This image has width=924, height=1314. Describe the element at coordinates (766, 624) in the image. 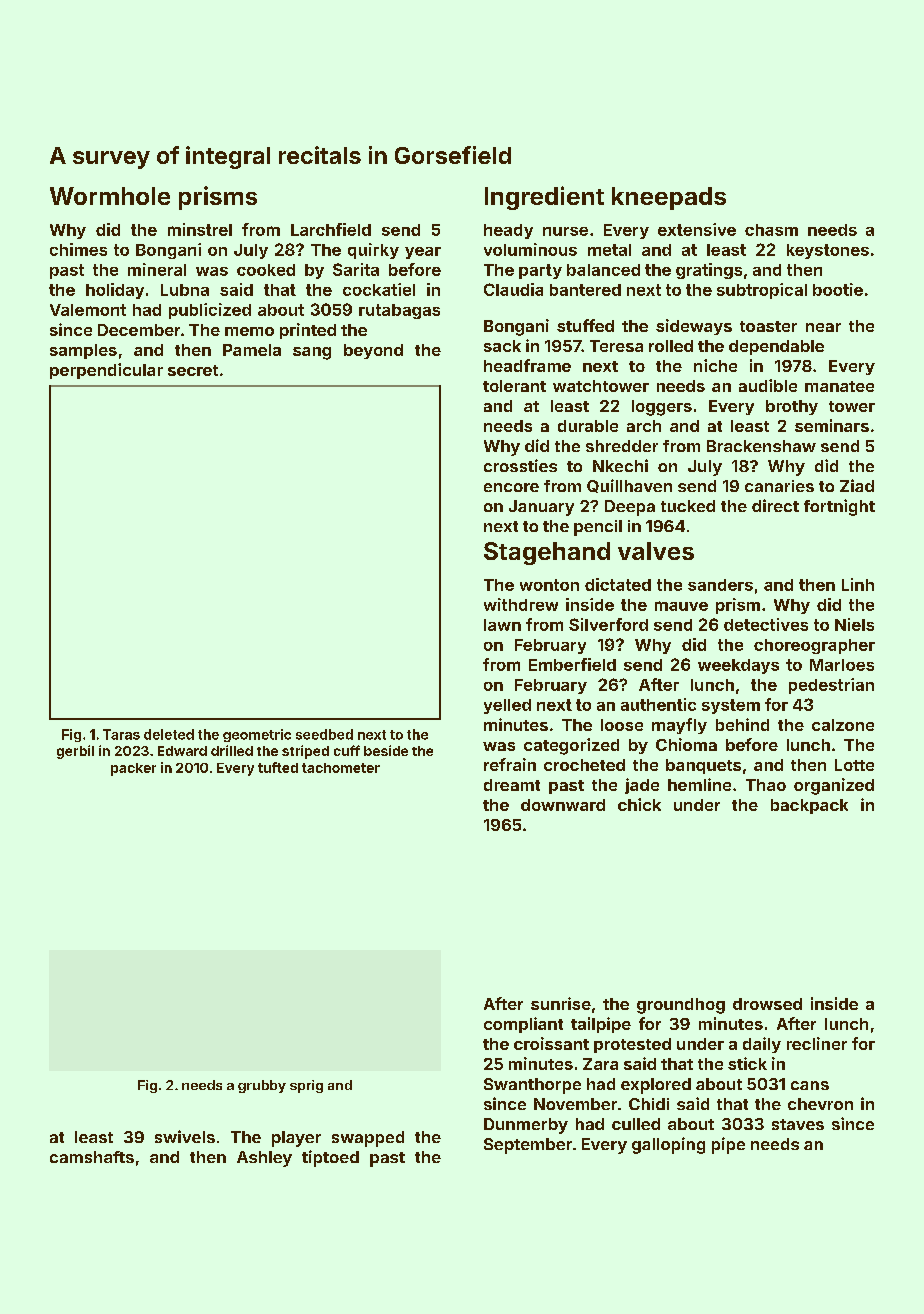

I see `detectives` at that location.
